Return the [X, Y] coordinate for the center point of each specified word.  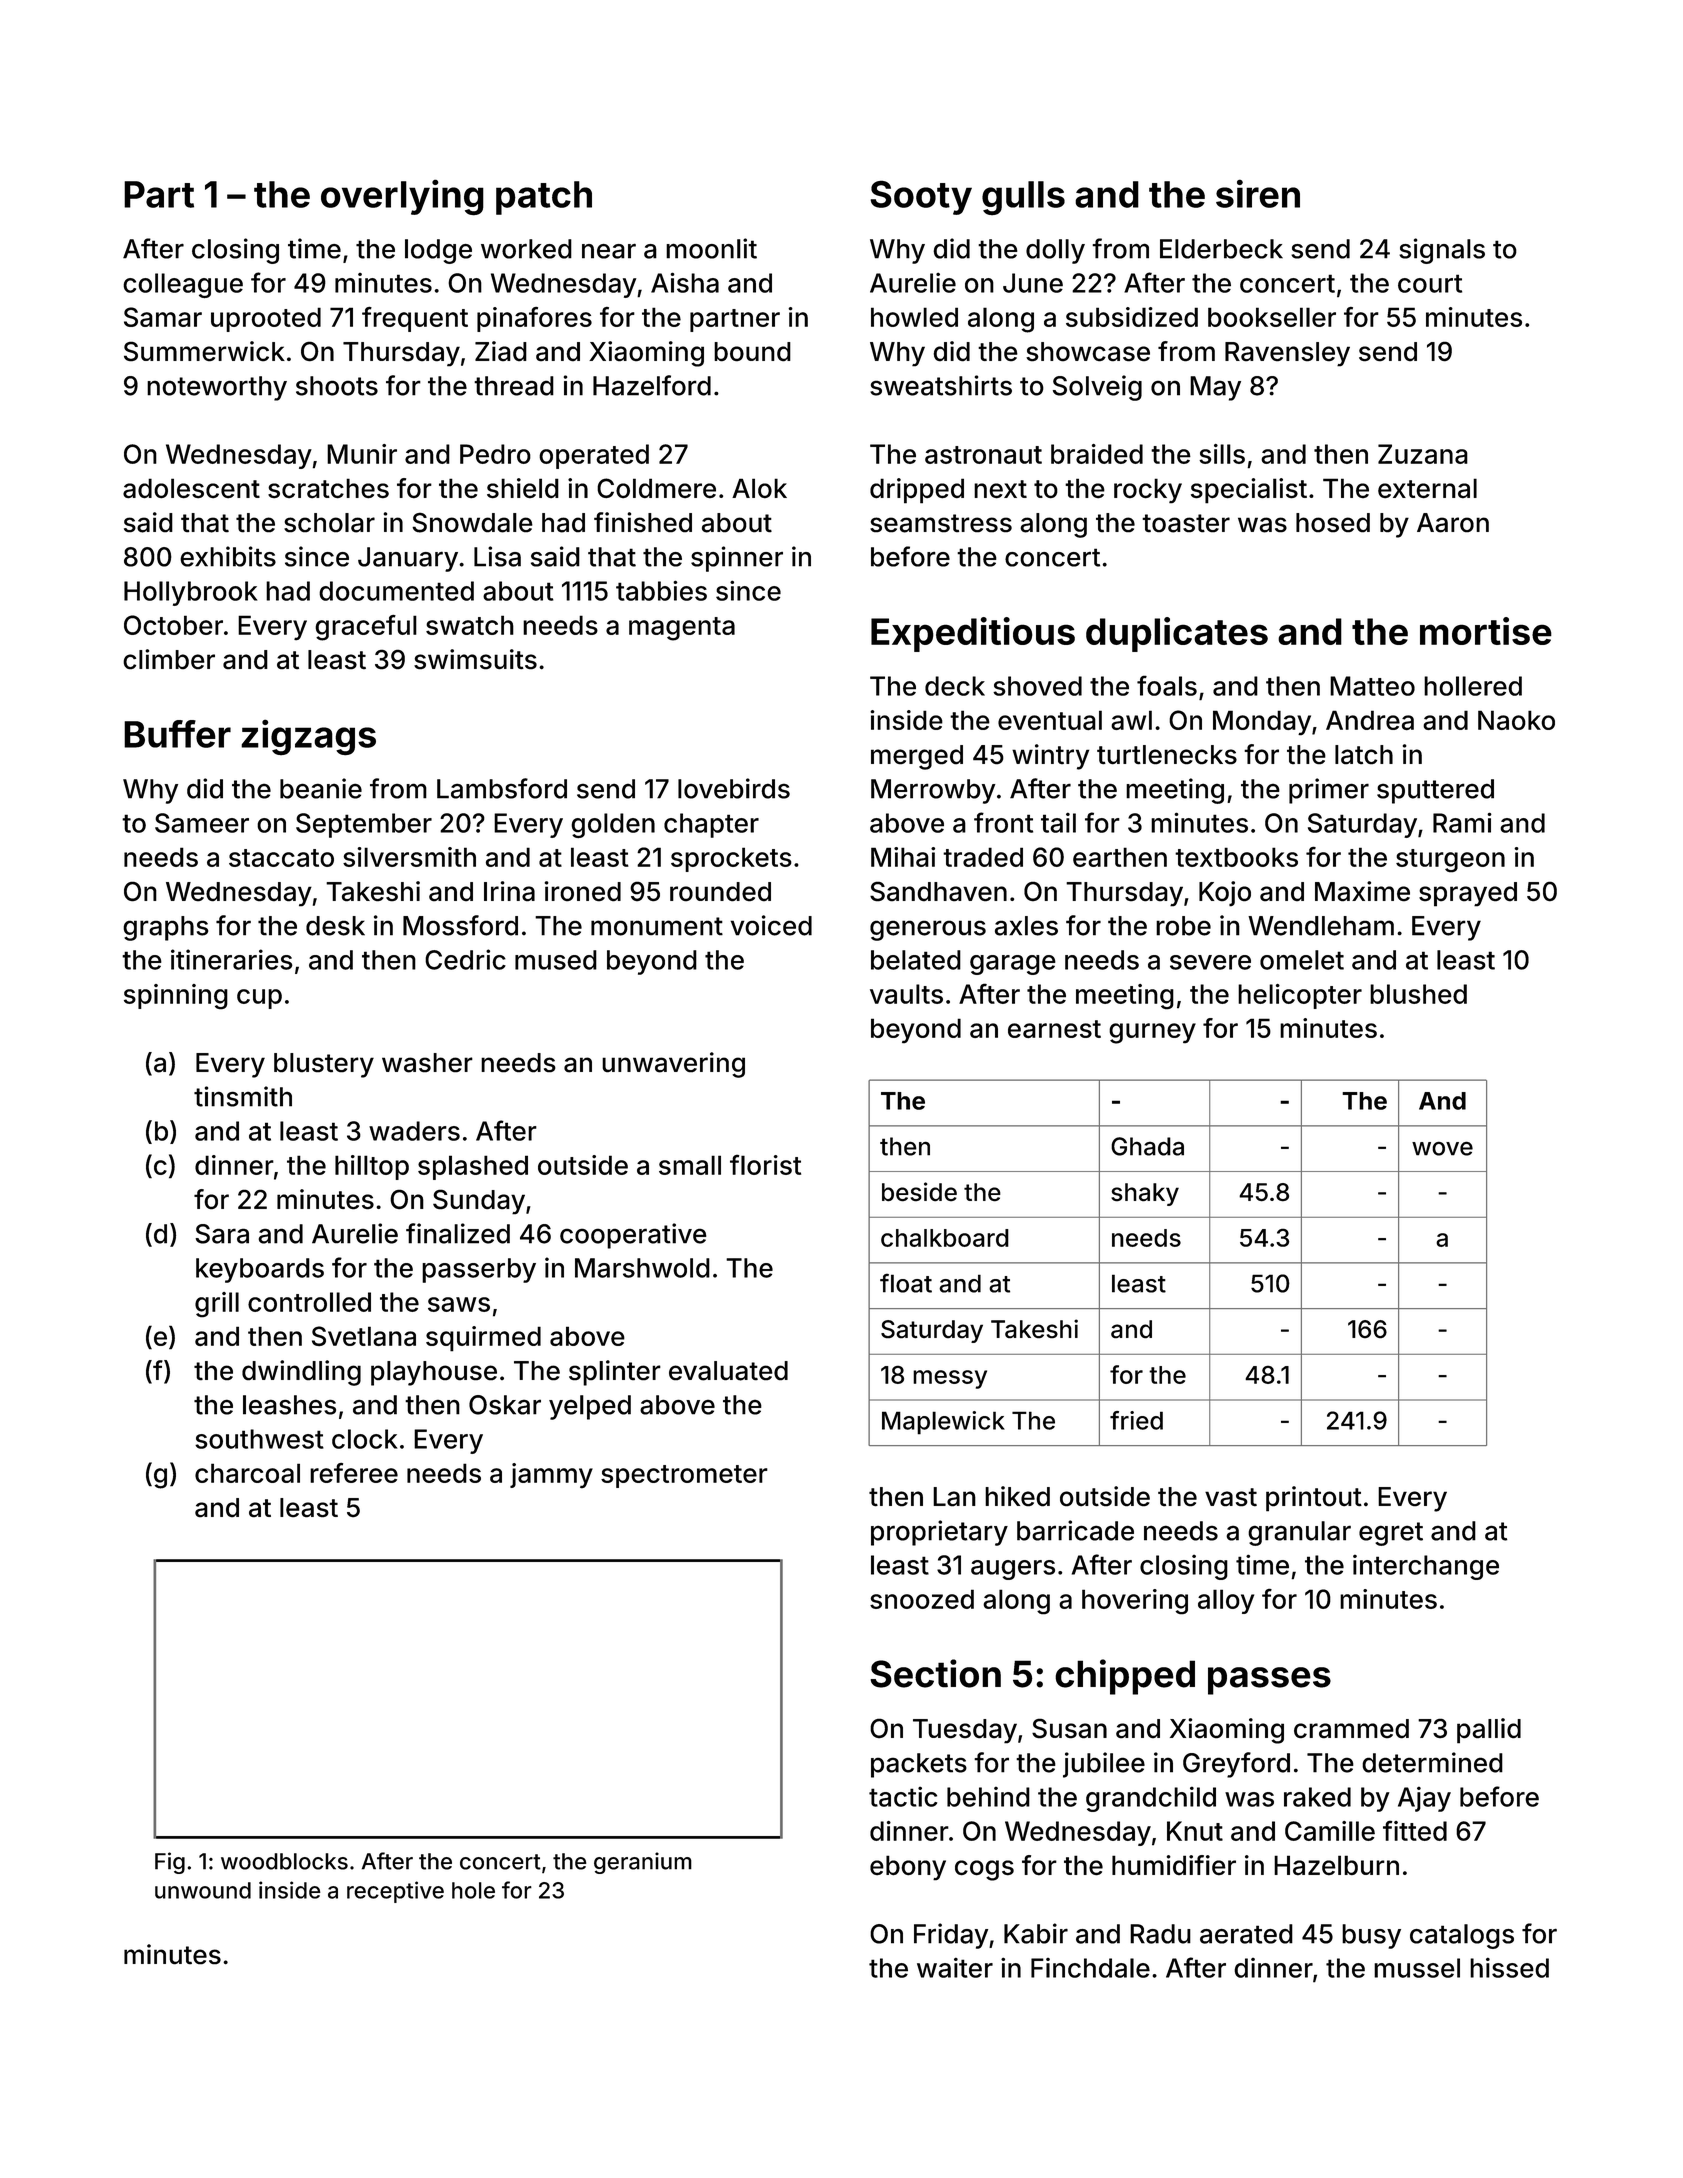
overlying [402, 197]
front [1003, 822]
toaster [1186, 523]
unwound [203, 1890]
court [1430, 283]
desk [335, 926]
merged [917, 757]
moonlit [711, 248]
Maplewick [943, 1423]
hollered [1473, 686]
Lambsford [502, 788]
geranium [643, 1863]
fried [1136, 1420]
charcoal [247, 1473]
